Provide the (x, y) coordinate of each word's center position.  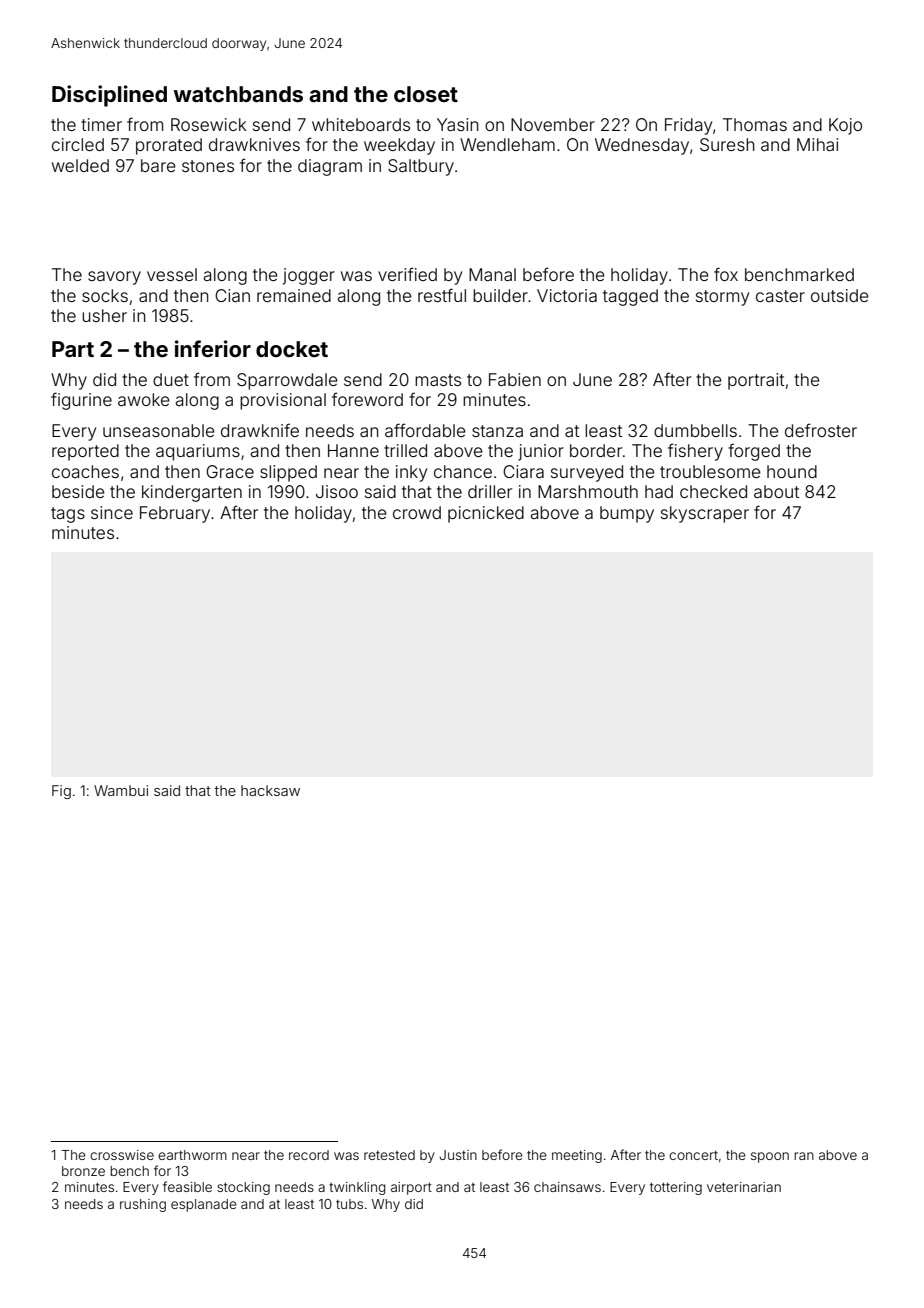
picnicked (486, 514)
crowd (417, 512)
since (112, 512)
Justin (458, 1155)
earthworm (192, 1155)
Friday (688, 126)
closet (426, 94)
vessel (172, 274)
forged (754, 452)
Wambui (121, 790)
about (776, 491)
